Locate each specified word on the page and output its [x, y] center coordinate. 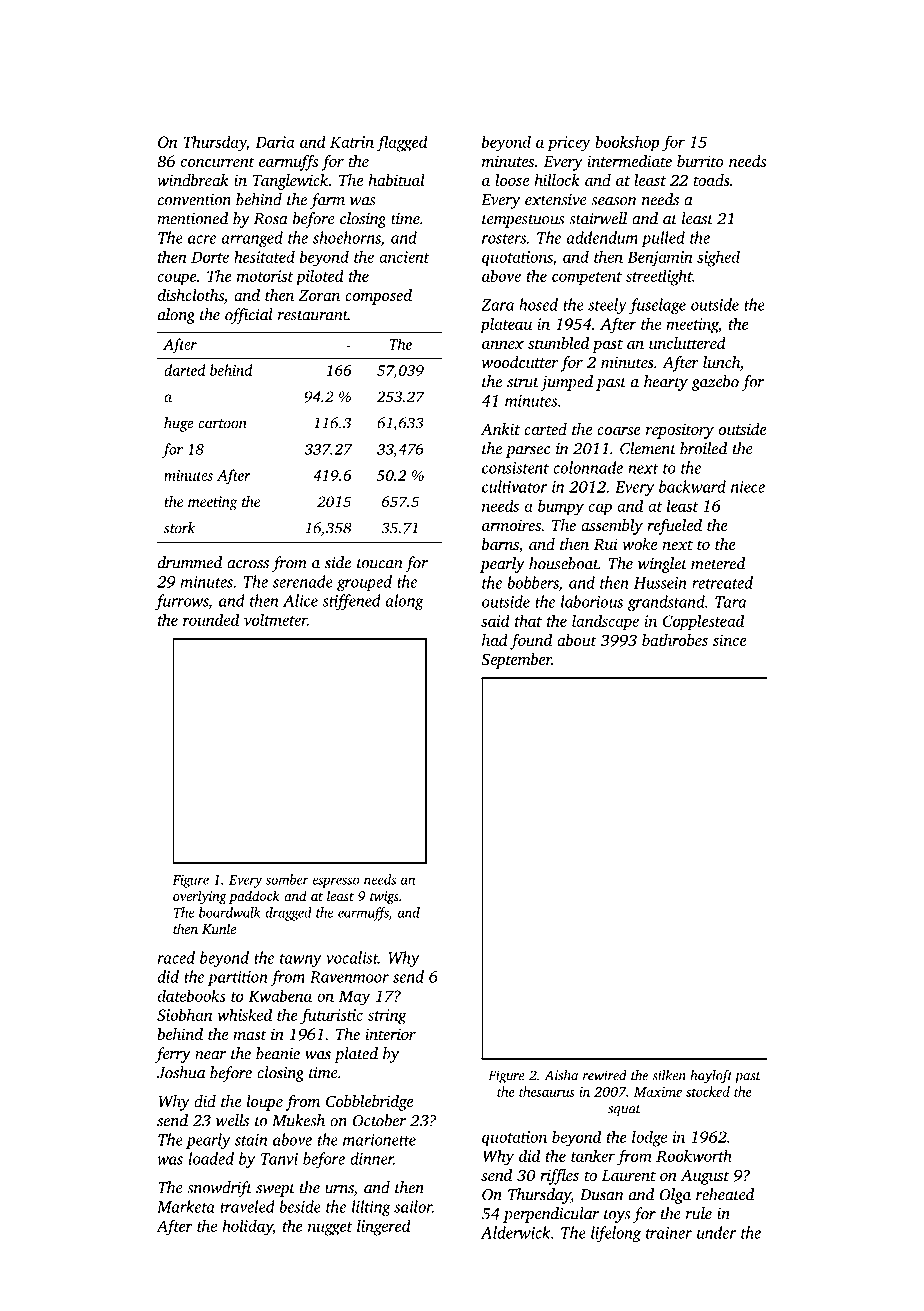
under [716, 1232]
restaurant [313, 316]
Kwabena [280, 995]
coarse [619, 431]
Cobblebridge [369, 1103]
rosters [504, 239]
